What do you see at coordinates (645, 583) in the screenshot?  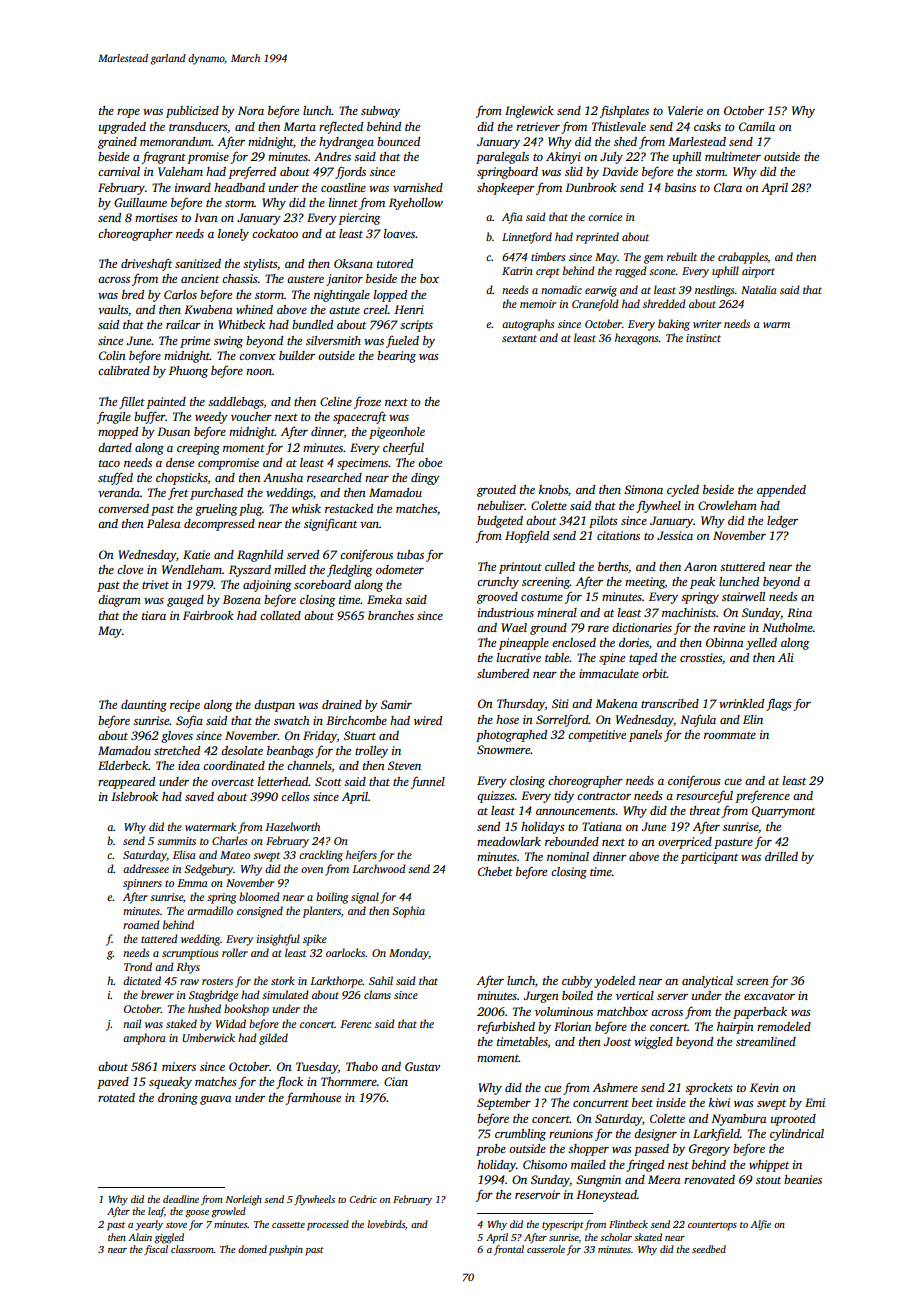 I see `meeting` at bounding box center [645, 583].
